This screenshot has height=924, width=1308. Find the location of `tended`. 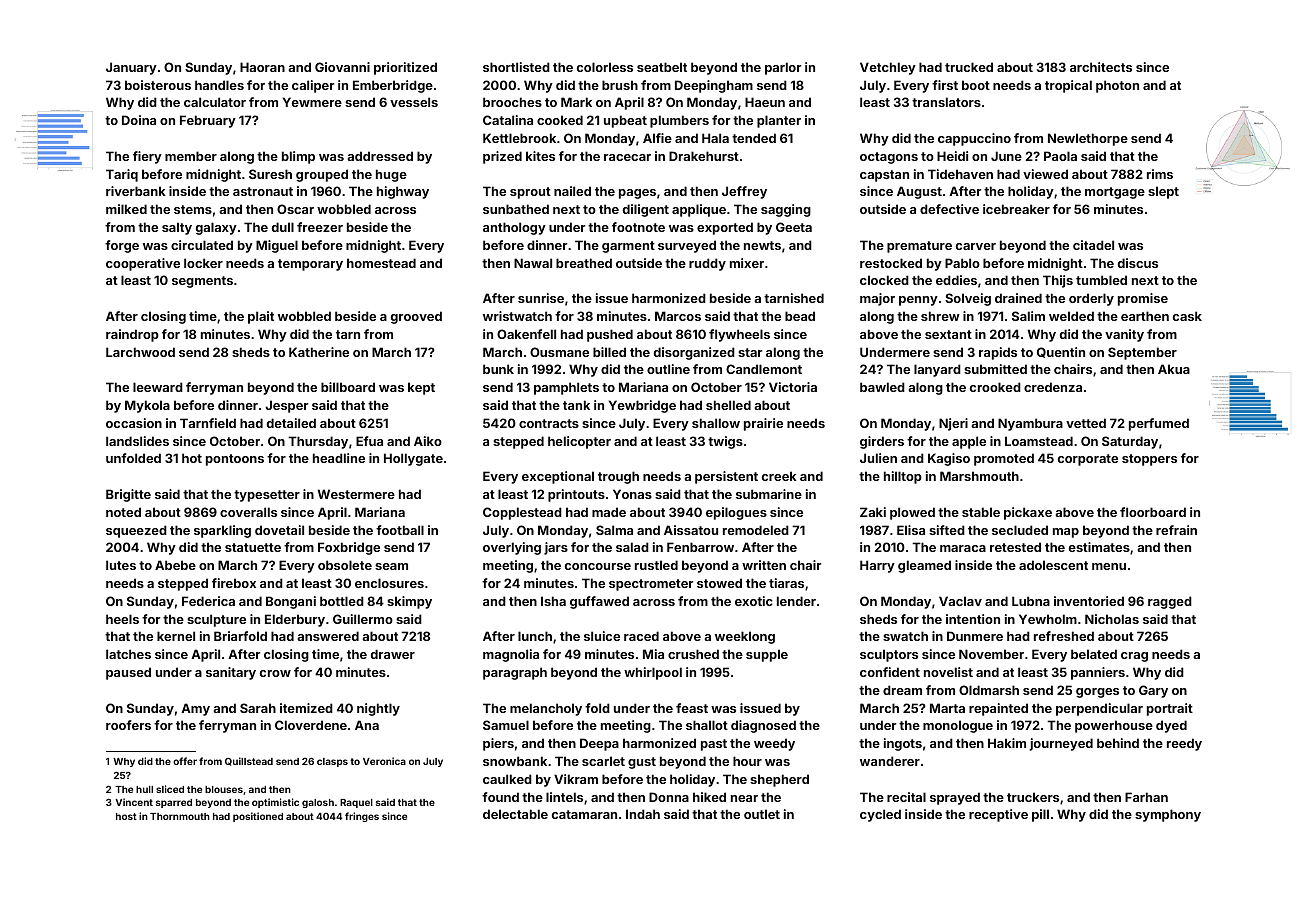

tended is located at coordinates (754, 138).
